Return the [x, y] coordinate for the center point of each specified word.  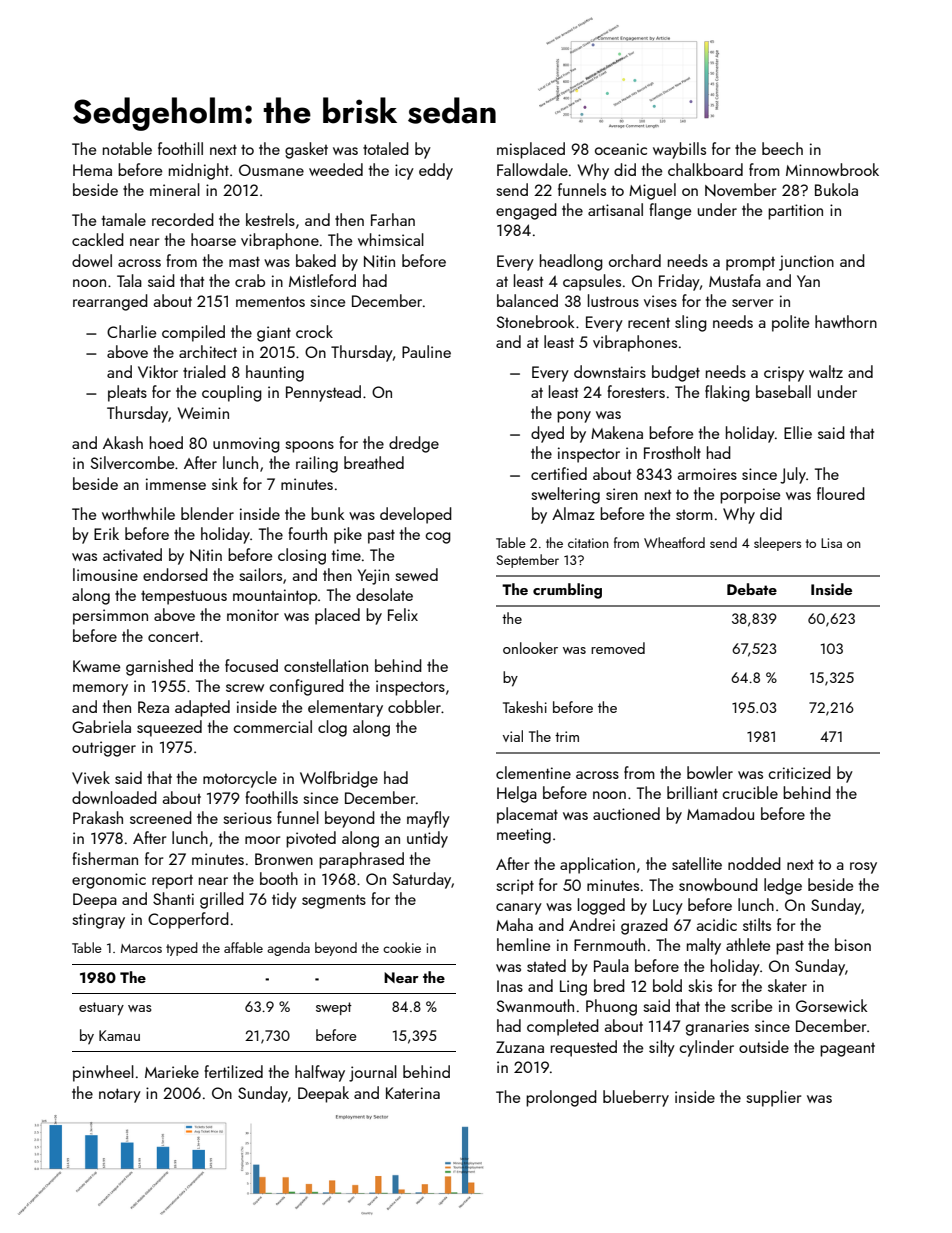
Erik [106, 533]
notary [120, 1095]
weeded [336, 169]
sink [225, 483]
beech [782, 148]
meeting [524, 836]
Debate [752, 589]
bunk [327, 513]
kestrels [270, 219]
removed [618, 648]
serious [247, 818]
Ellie [798, 432]
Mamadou [720, 813]
